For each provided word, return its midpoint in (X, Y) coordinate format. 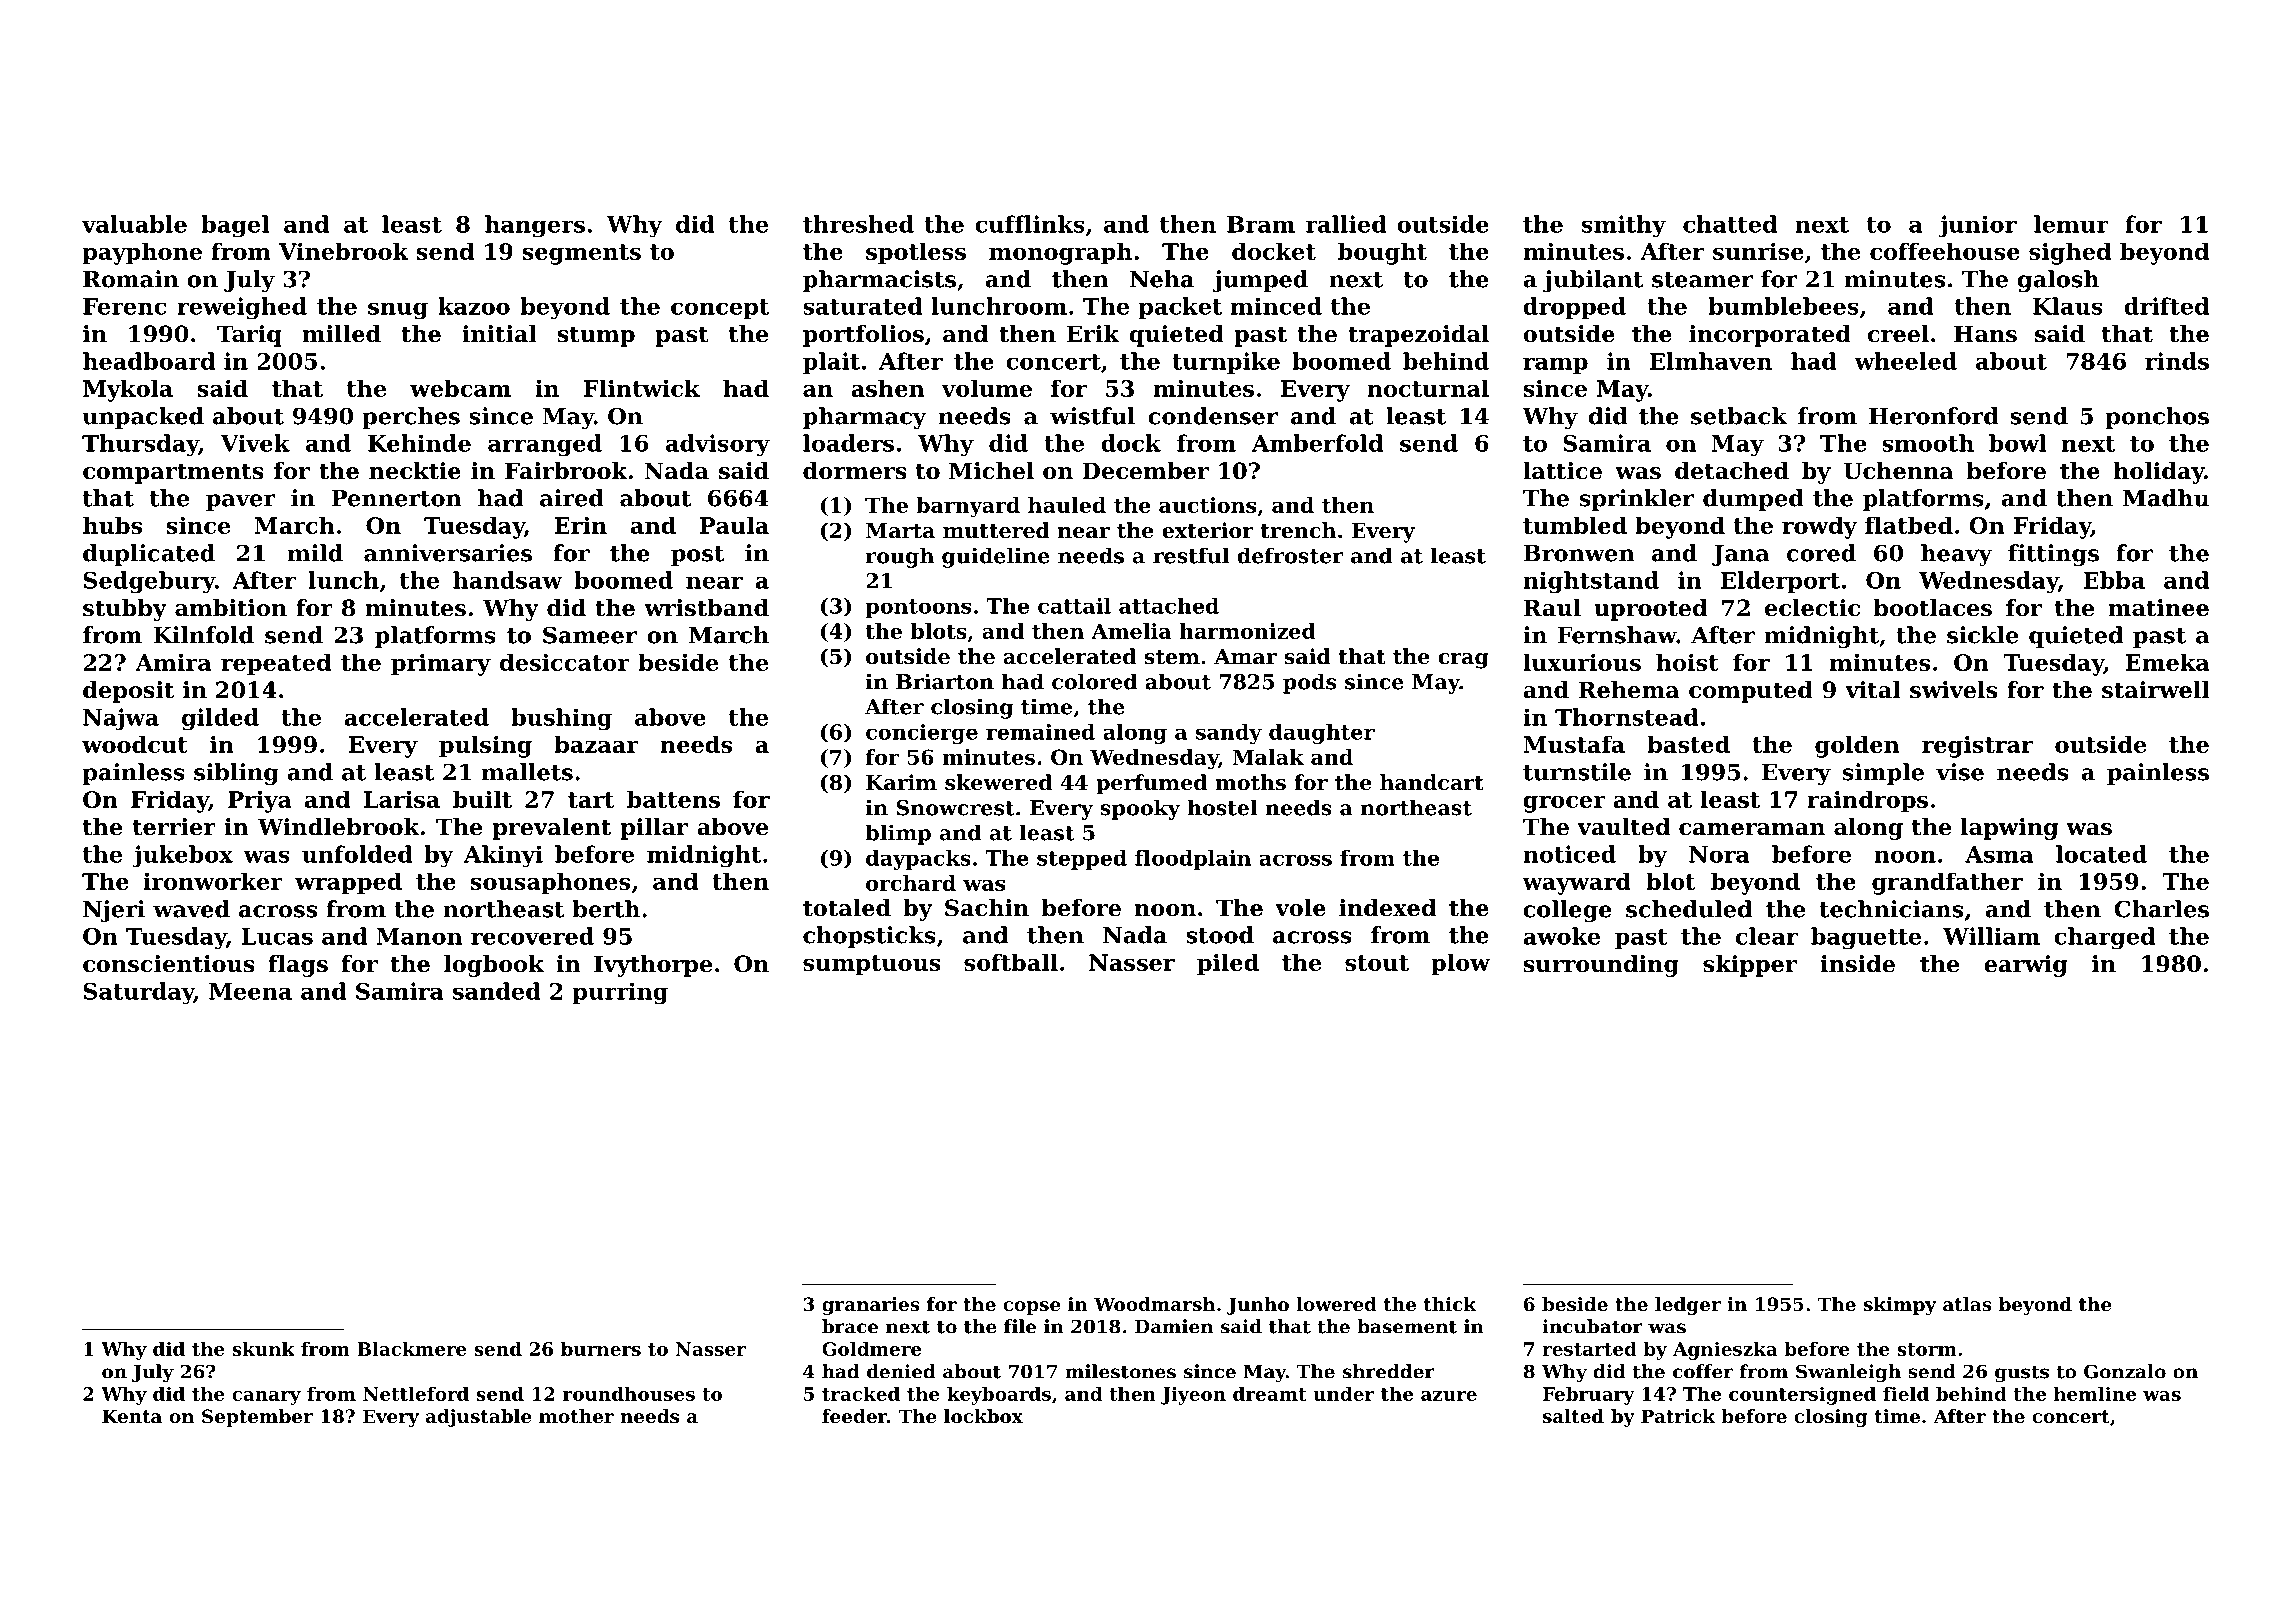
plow (1460, 964)
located (2101, 854)
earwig (2026, 966)
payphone (142, 253)
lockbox (983, 1416)
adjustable (479, 1418)
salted (1573, 1416)
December (1145, 471)
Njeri (114, 911)
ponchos (2157, 418)
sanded (497, 991)
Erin (581, 525)
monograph (1060, 253)
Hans (1985, 334)
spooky (1140, 809)
